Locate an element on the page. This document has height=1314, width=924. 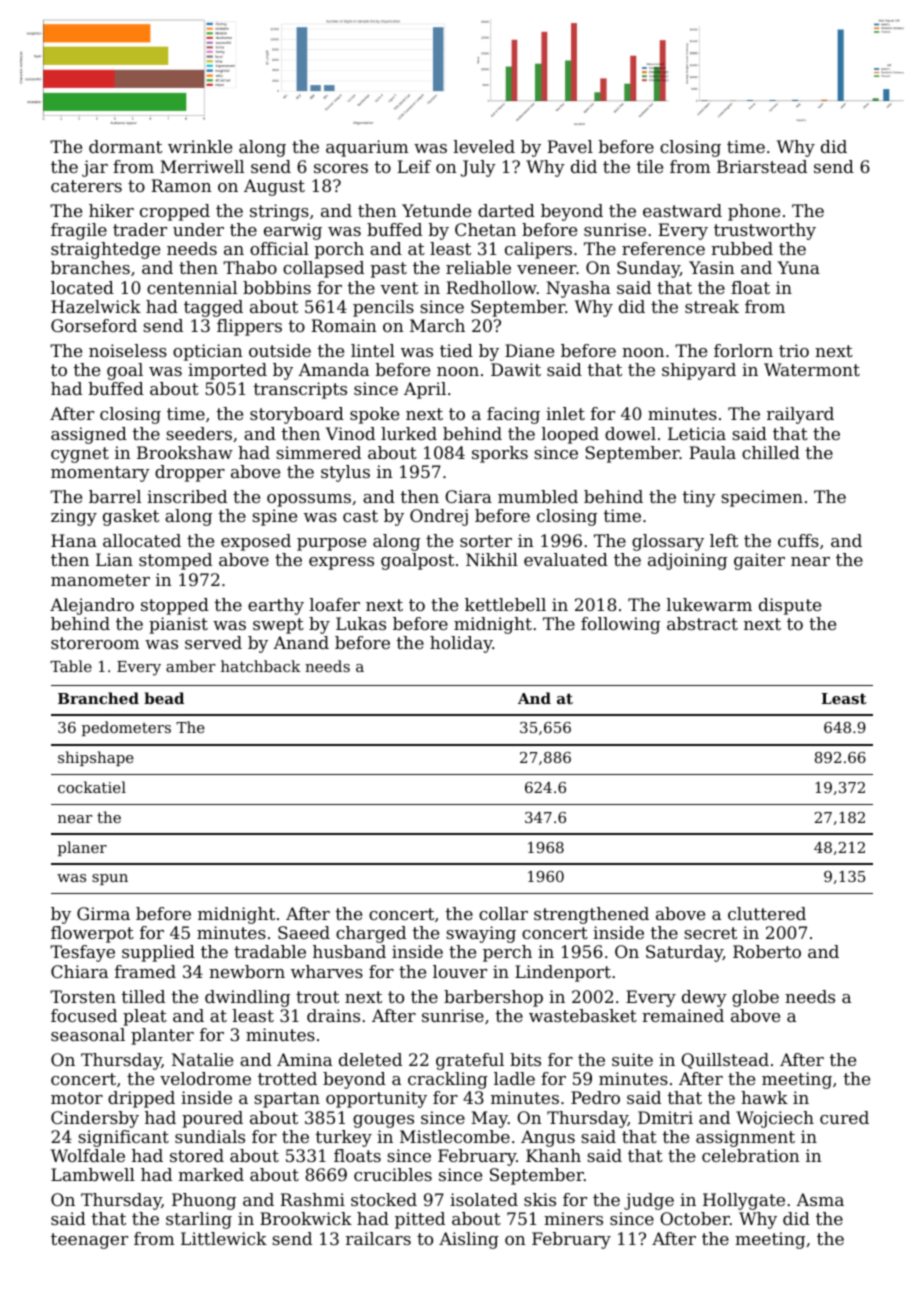
teenager is located at coordinates (89, 1241).
